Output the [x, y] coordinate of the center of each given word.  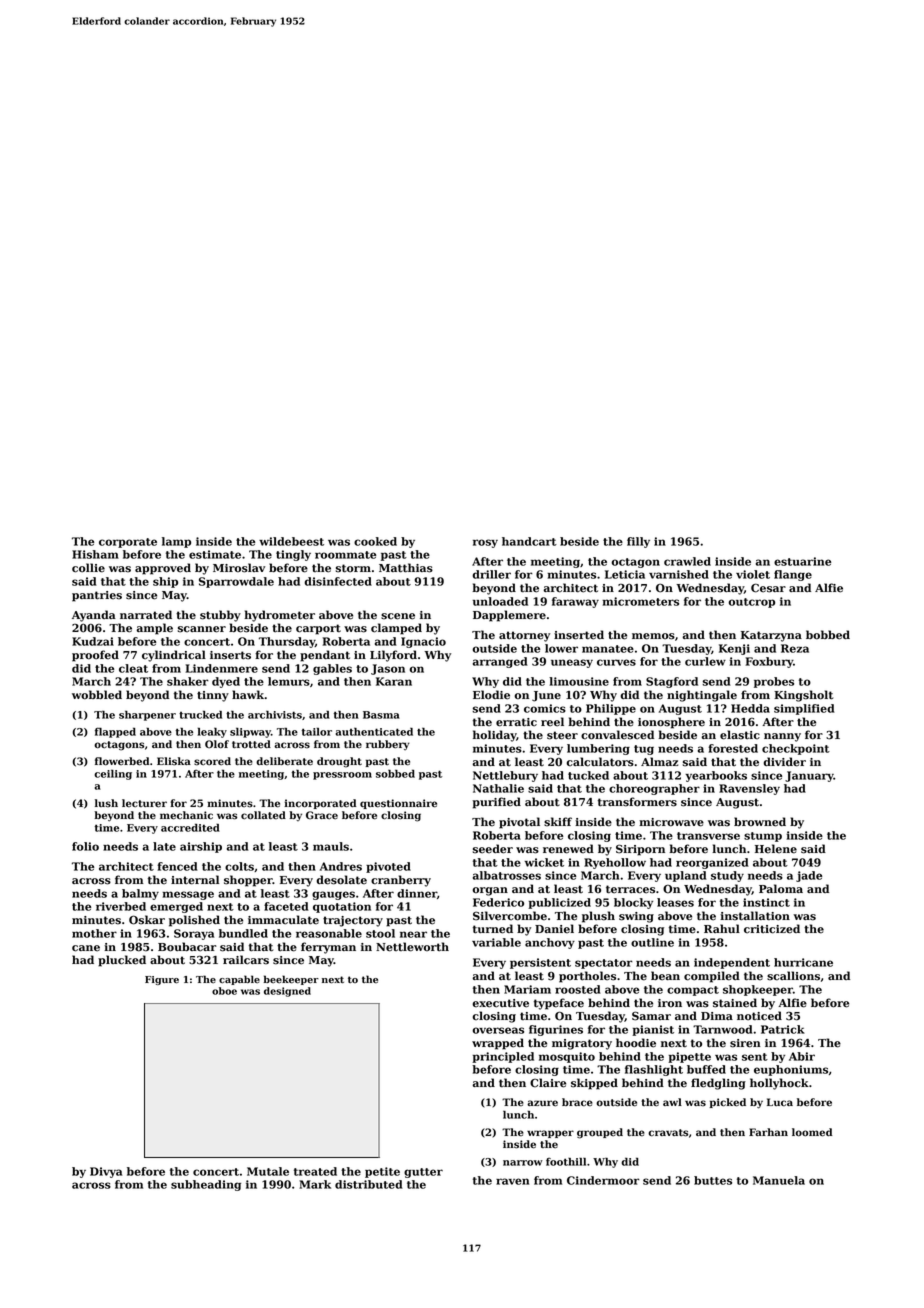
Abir [802, 1056]
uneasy [572, 663]
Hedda [750, 708]
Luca [780, 1102]
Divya [106, 1172]
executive [500, 1003]
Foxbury [769, 662]
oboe [224, 991]
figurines [556, 1030]
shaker [188, 681]
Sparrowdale [236, 582]
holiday [494, 736]
